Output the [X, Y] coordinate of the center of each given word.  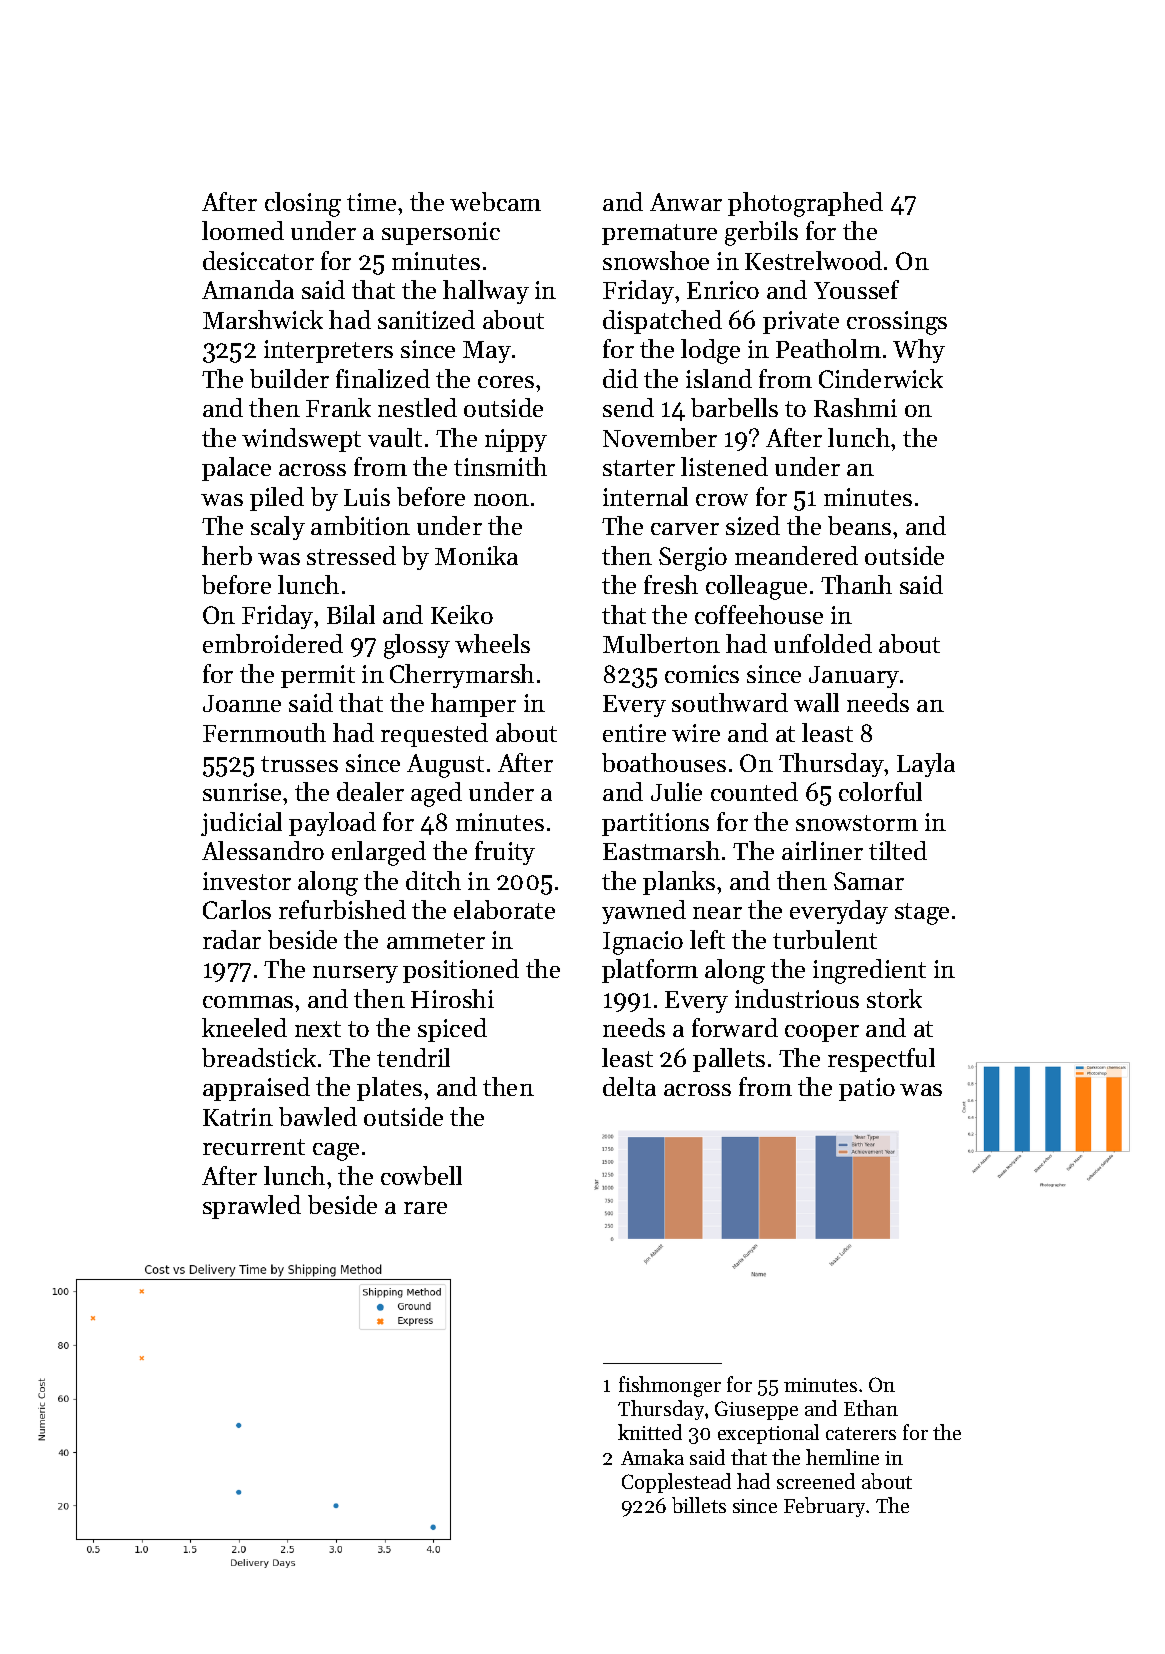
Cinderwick [881, 378]
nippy [516, 440]
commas [248, 1002]
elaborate [504, 909]
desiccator [258, 260]
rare [425, 1208]
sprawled [252, 1207]
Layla [926, 765]
